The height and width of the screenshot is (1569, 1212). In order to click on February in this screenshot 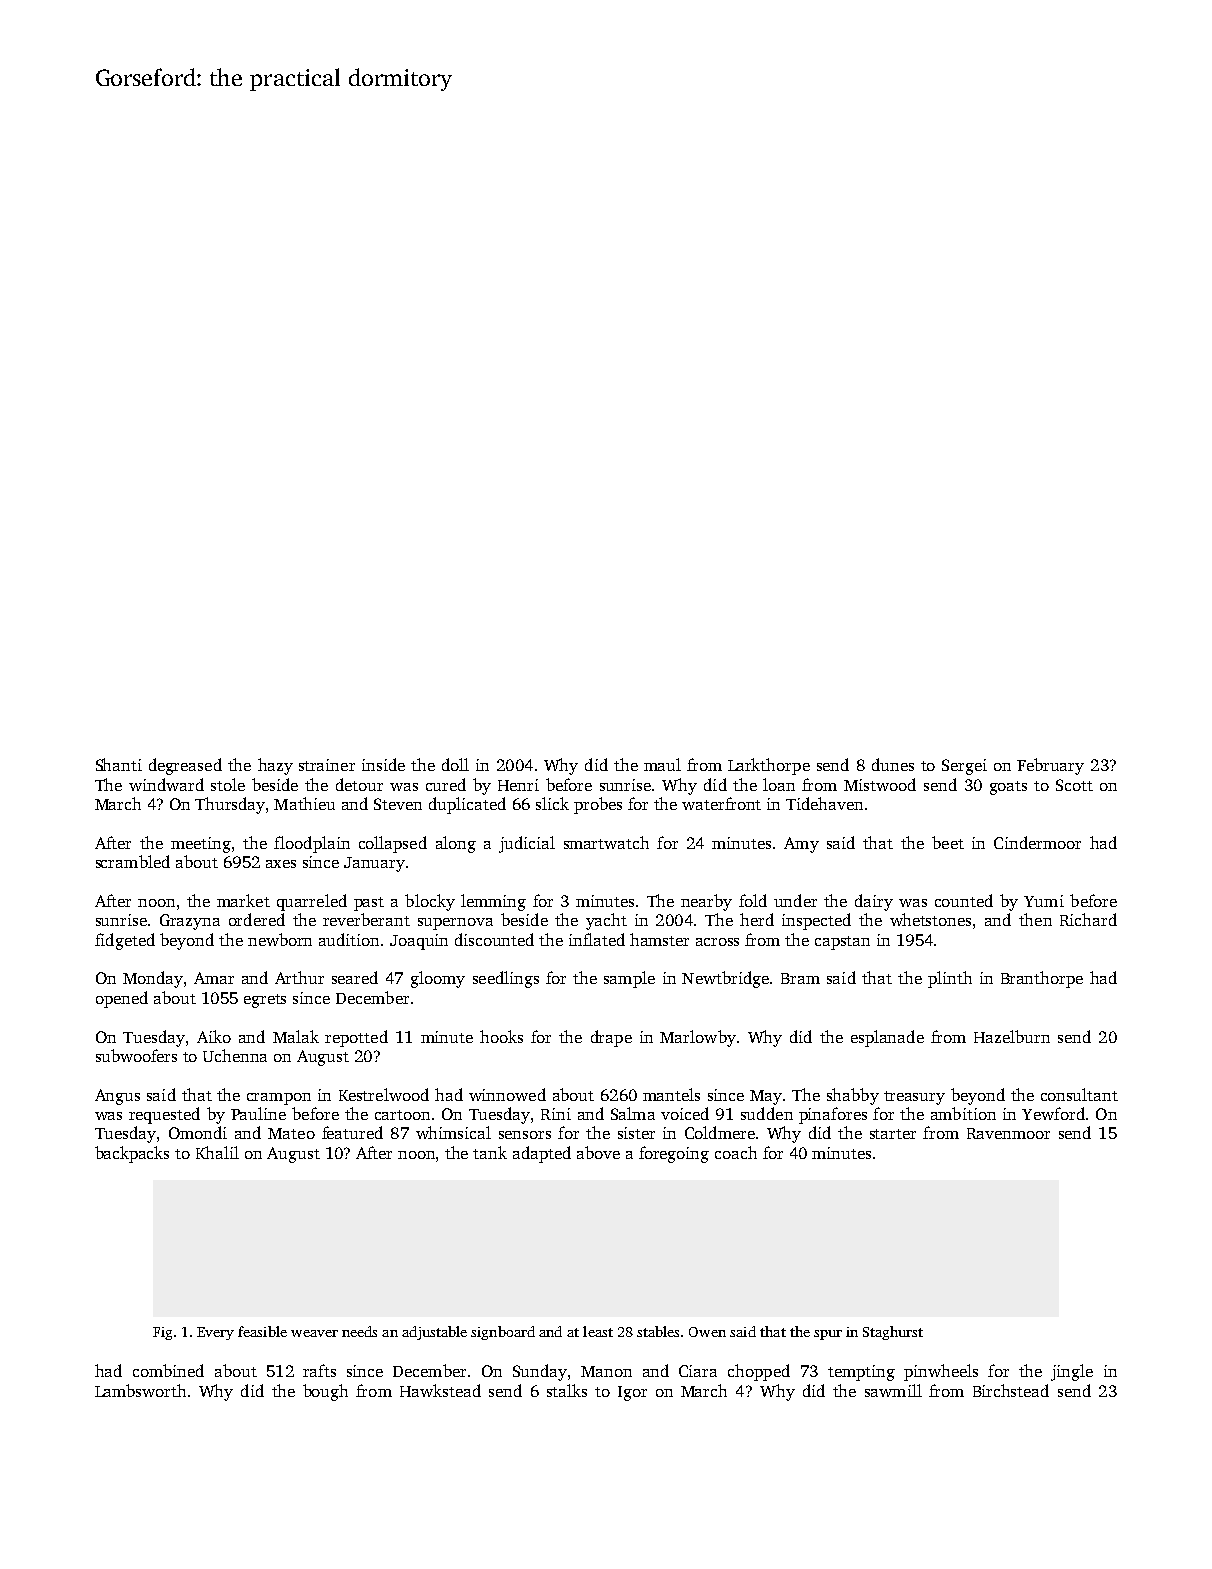, I will do `click(1050, 766)`.
